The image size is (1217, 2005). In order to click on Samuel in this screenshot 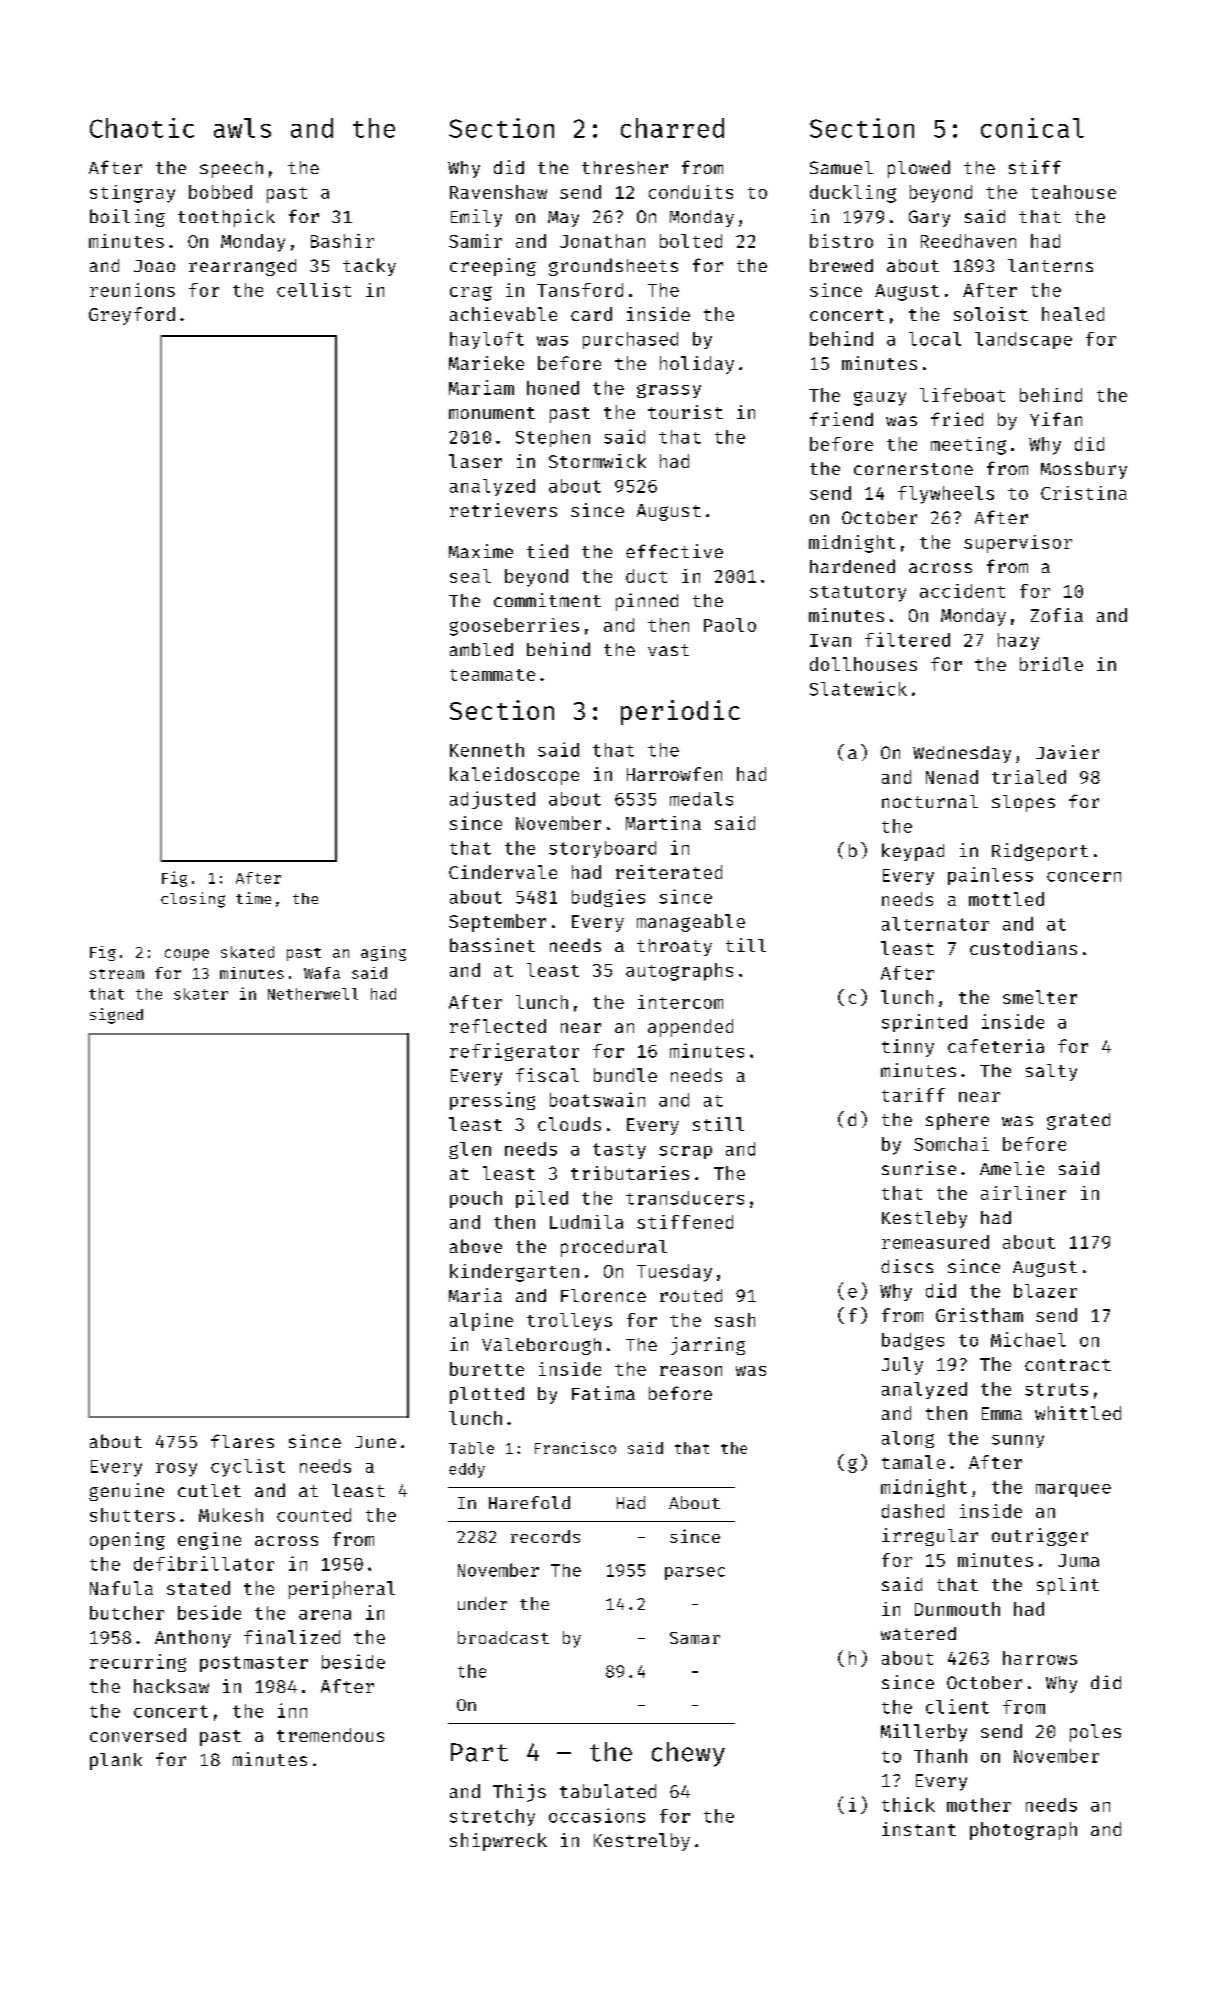, I will do `click(841, 167)`.
